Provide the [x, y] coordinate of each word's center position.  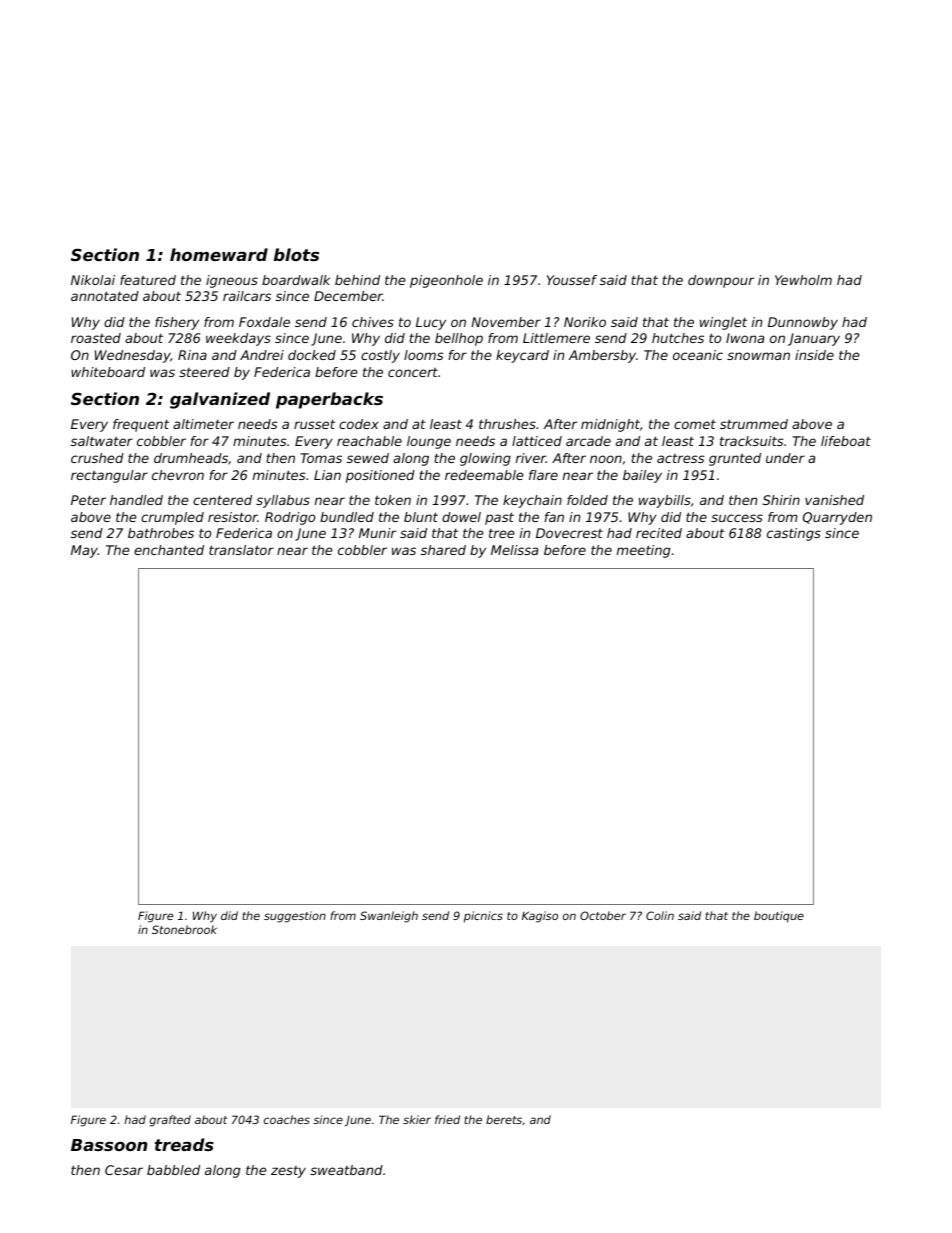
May [84, 551]
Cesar [124, 1170]
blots [296, 254]
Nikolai [93, 280]
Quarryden [837, 518]
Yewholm [803, 280]
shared [443, 550]
